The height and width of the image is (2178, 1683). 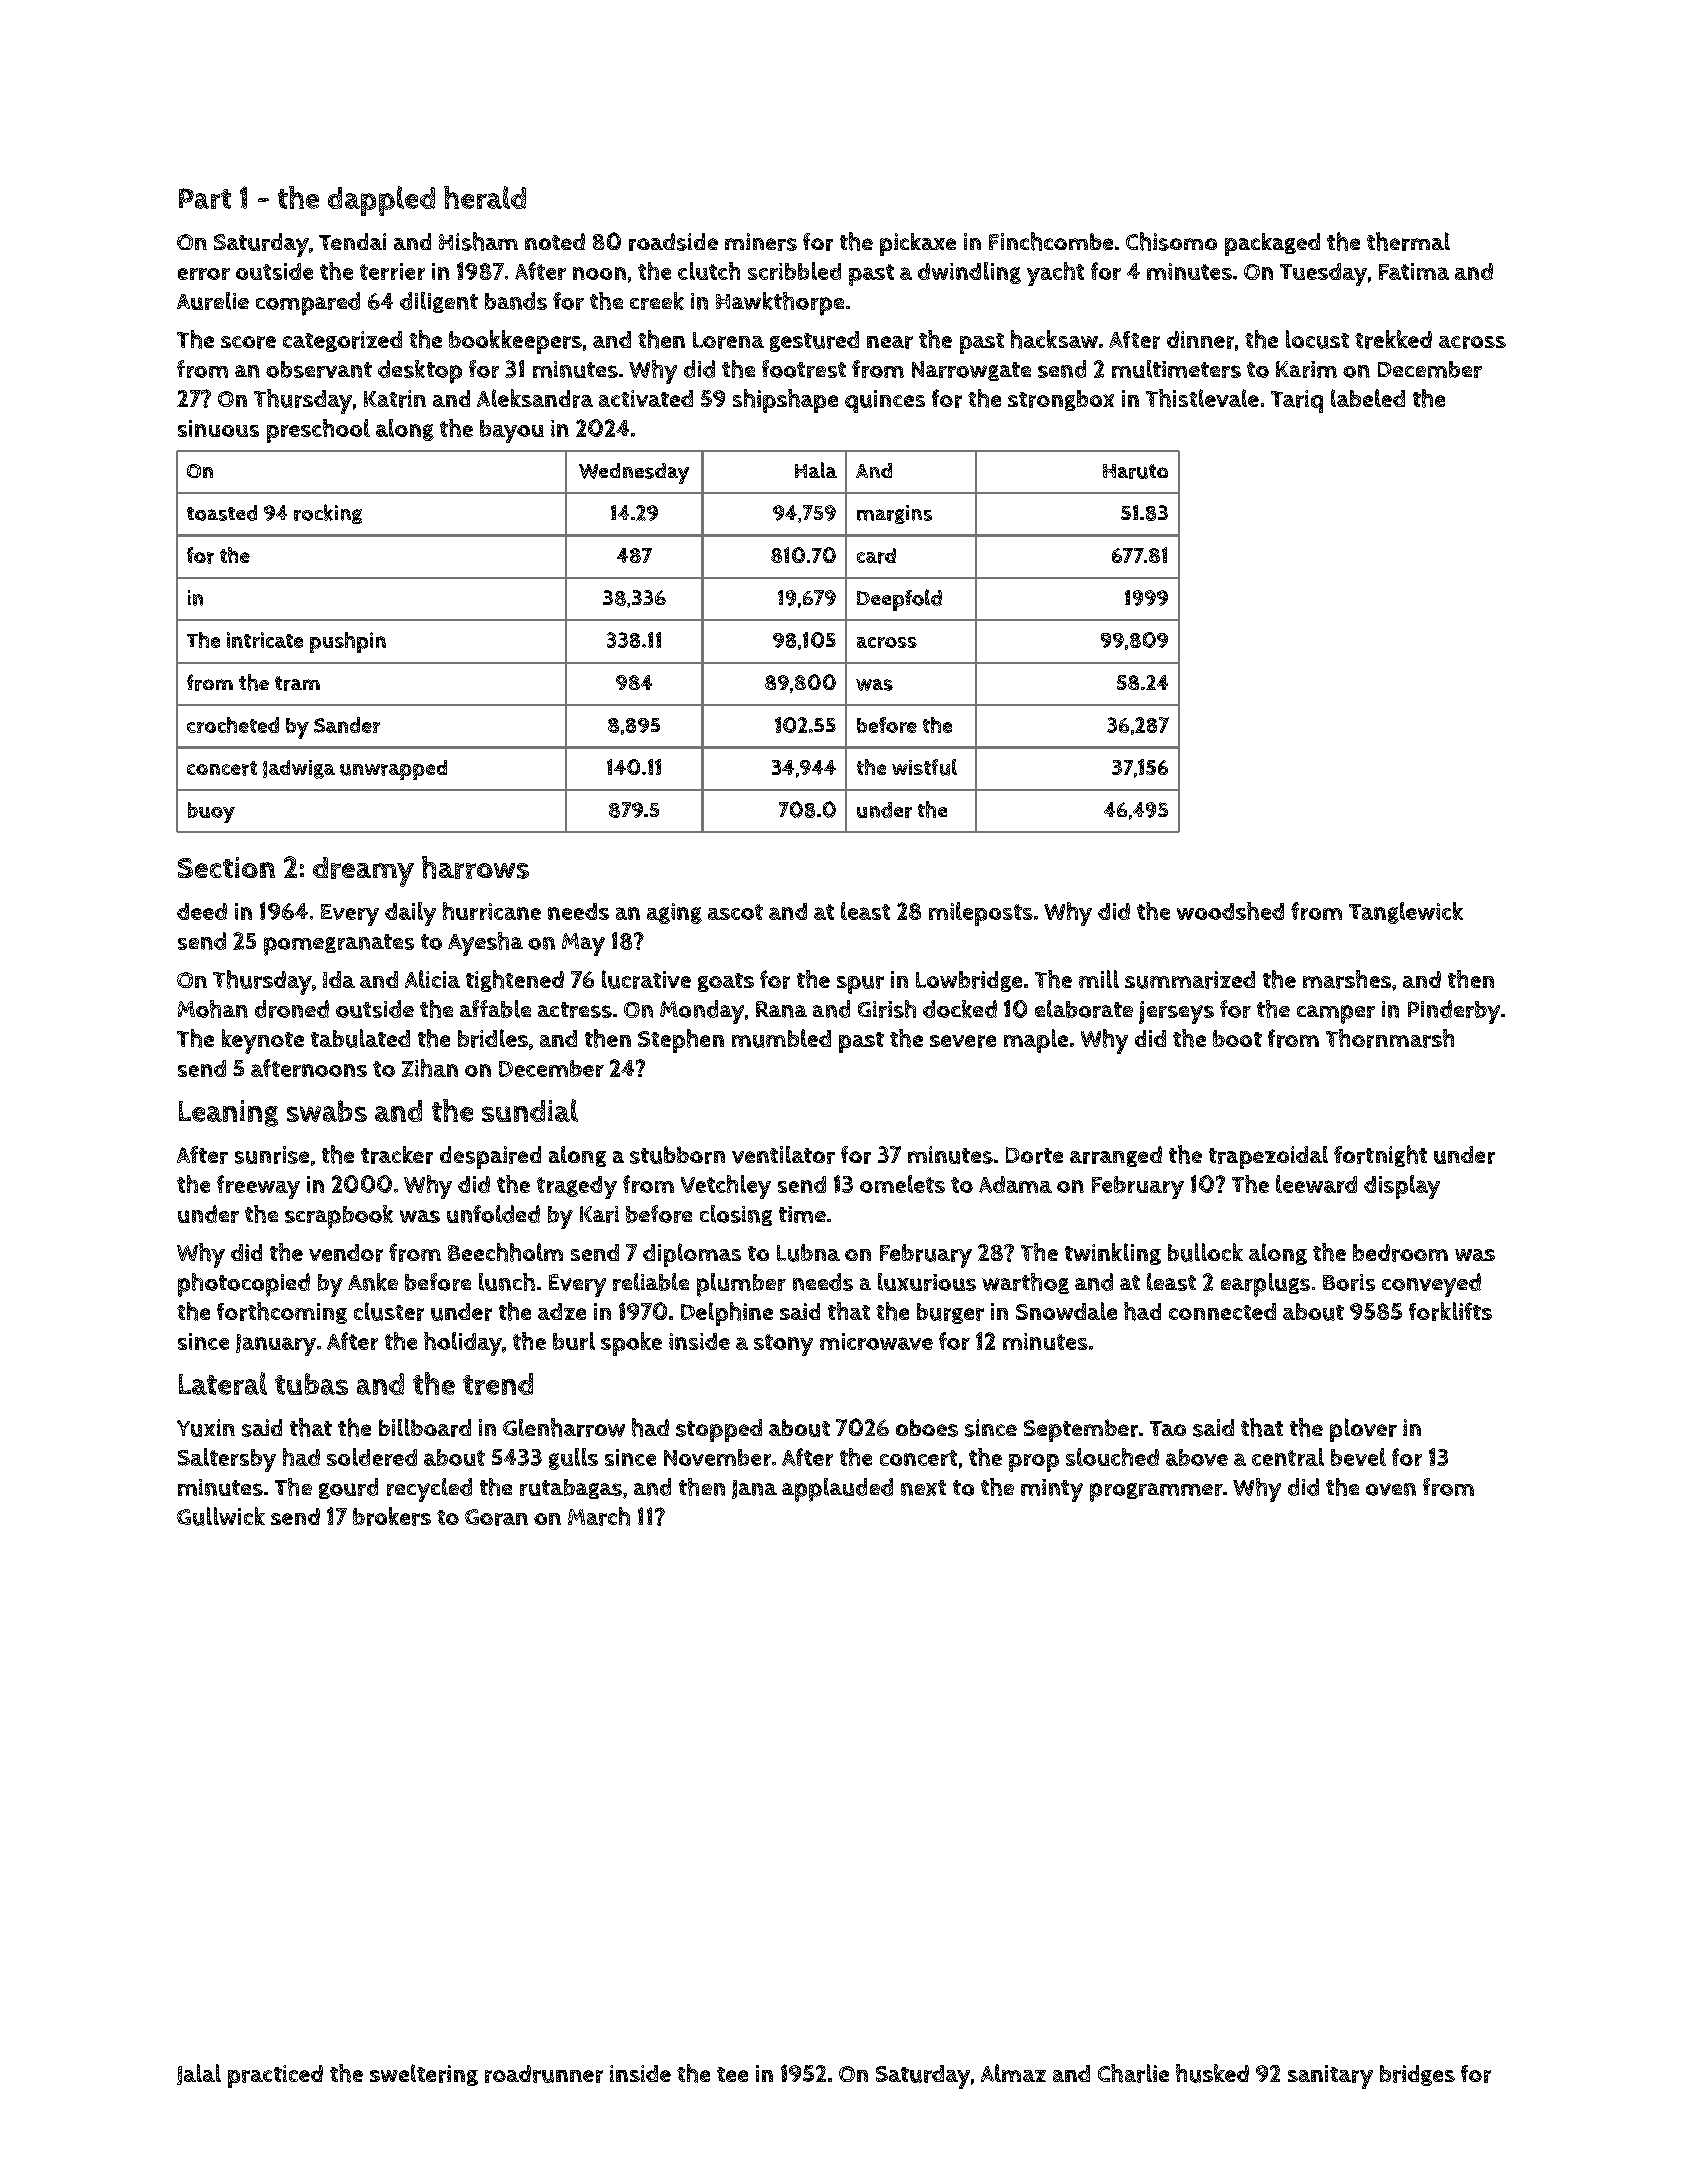 I want to click on Jana, so click(x=754, y=1489).
